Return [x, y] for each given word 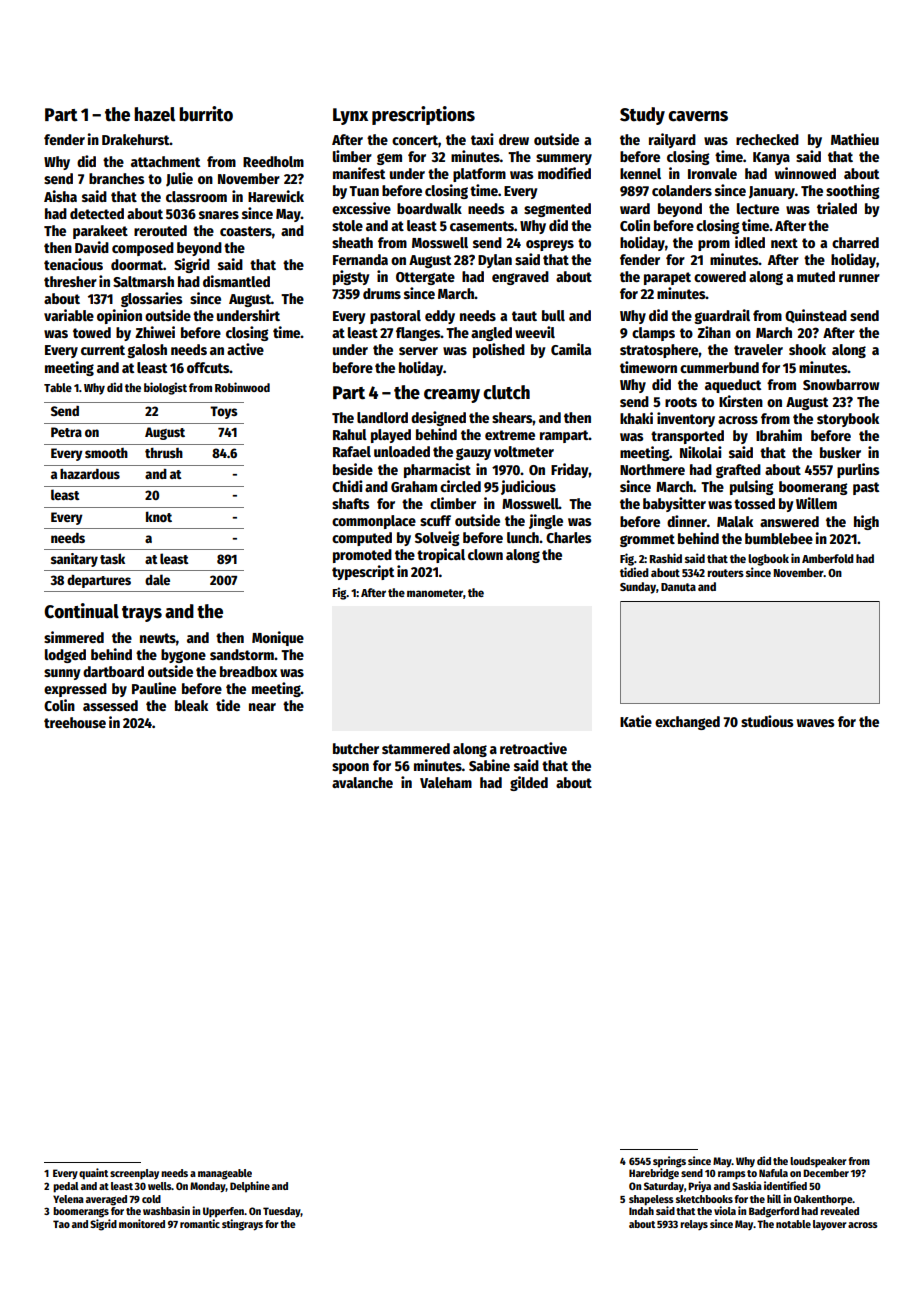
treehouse [75, 722]
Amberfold [828, 558]
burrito [206, 114]
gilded [529, 783]
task [112, 558]
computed [362, 539]
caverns [698, 116]
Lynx [350, 116]
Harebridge [654, 1174]
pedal [66, 1187]
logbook [768, 560]
